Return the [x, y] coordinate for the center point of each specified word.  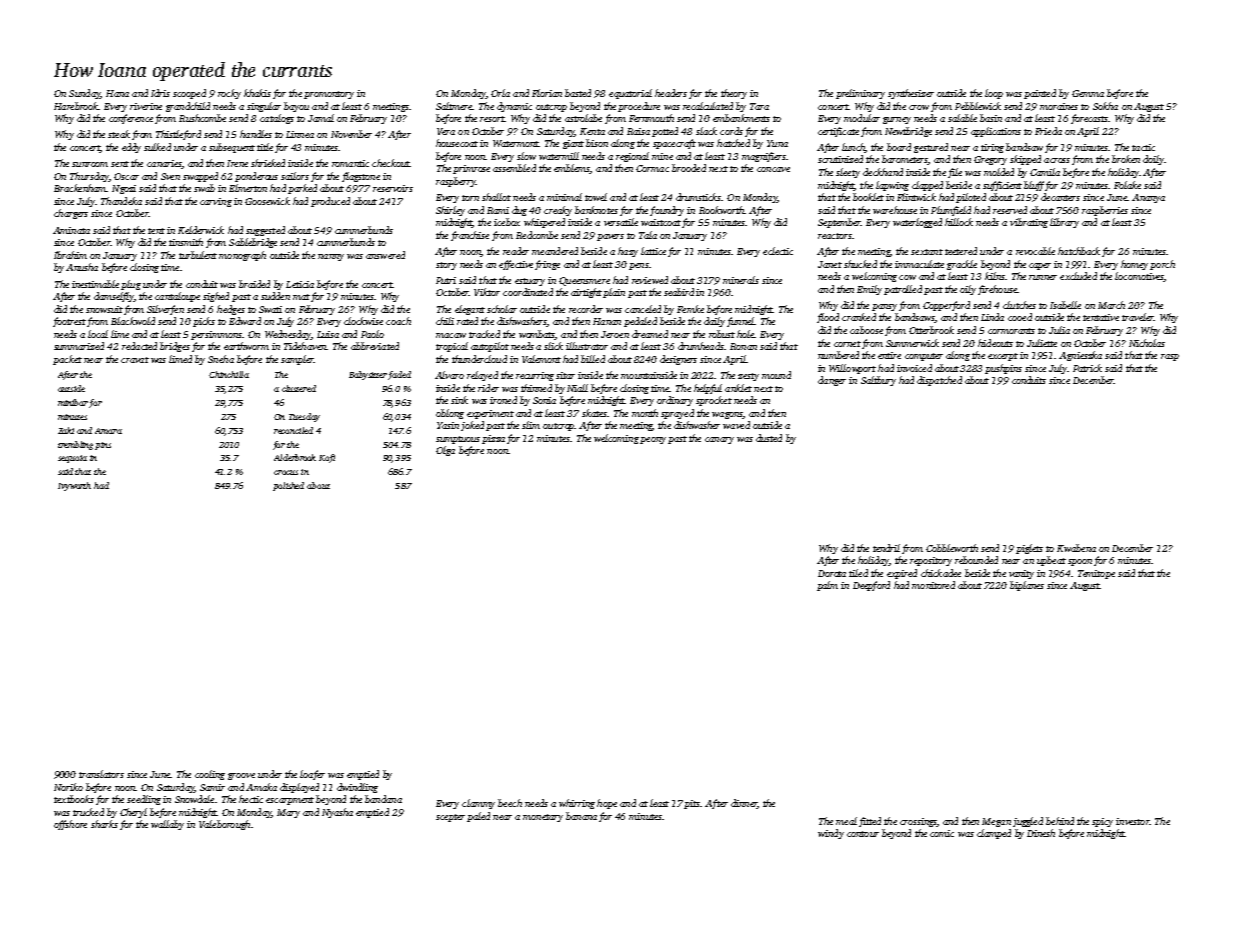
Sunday [85, 94]
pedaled [640, 322]
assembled [514, 168]
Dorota [832, 573]
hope [607, 804]
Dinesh [1041, 833]
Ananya [1148, 198]
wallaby [167, 825]
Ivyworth [74, 486]
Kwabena [1076, 548]
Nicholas [1147, 343]
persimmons [216, 335]
